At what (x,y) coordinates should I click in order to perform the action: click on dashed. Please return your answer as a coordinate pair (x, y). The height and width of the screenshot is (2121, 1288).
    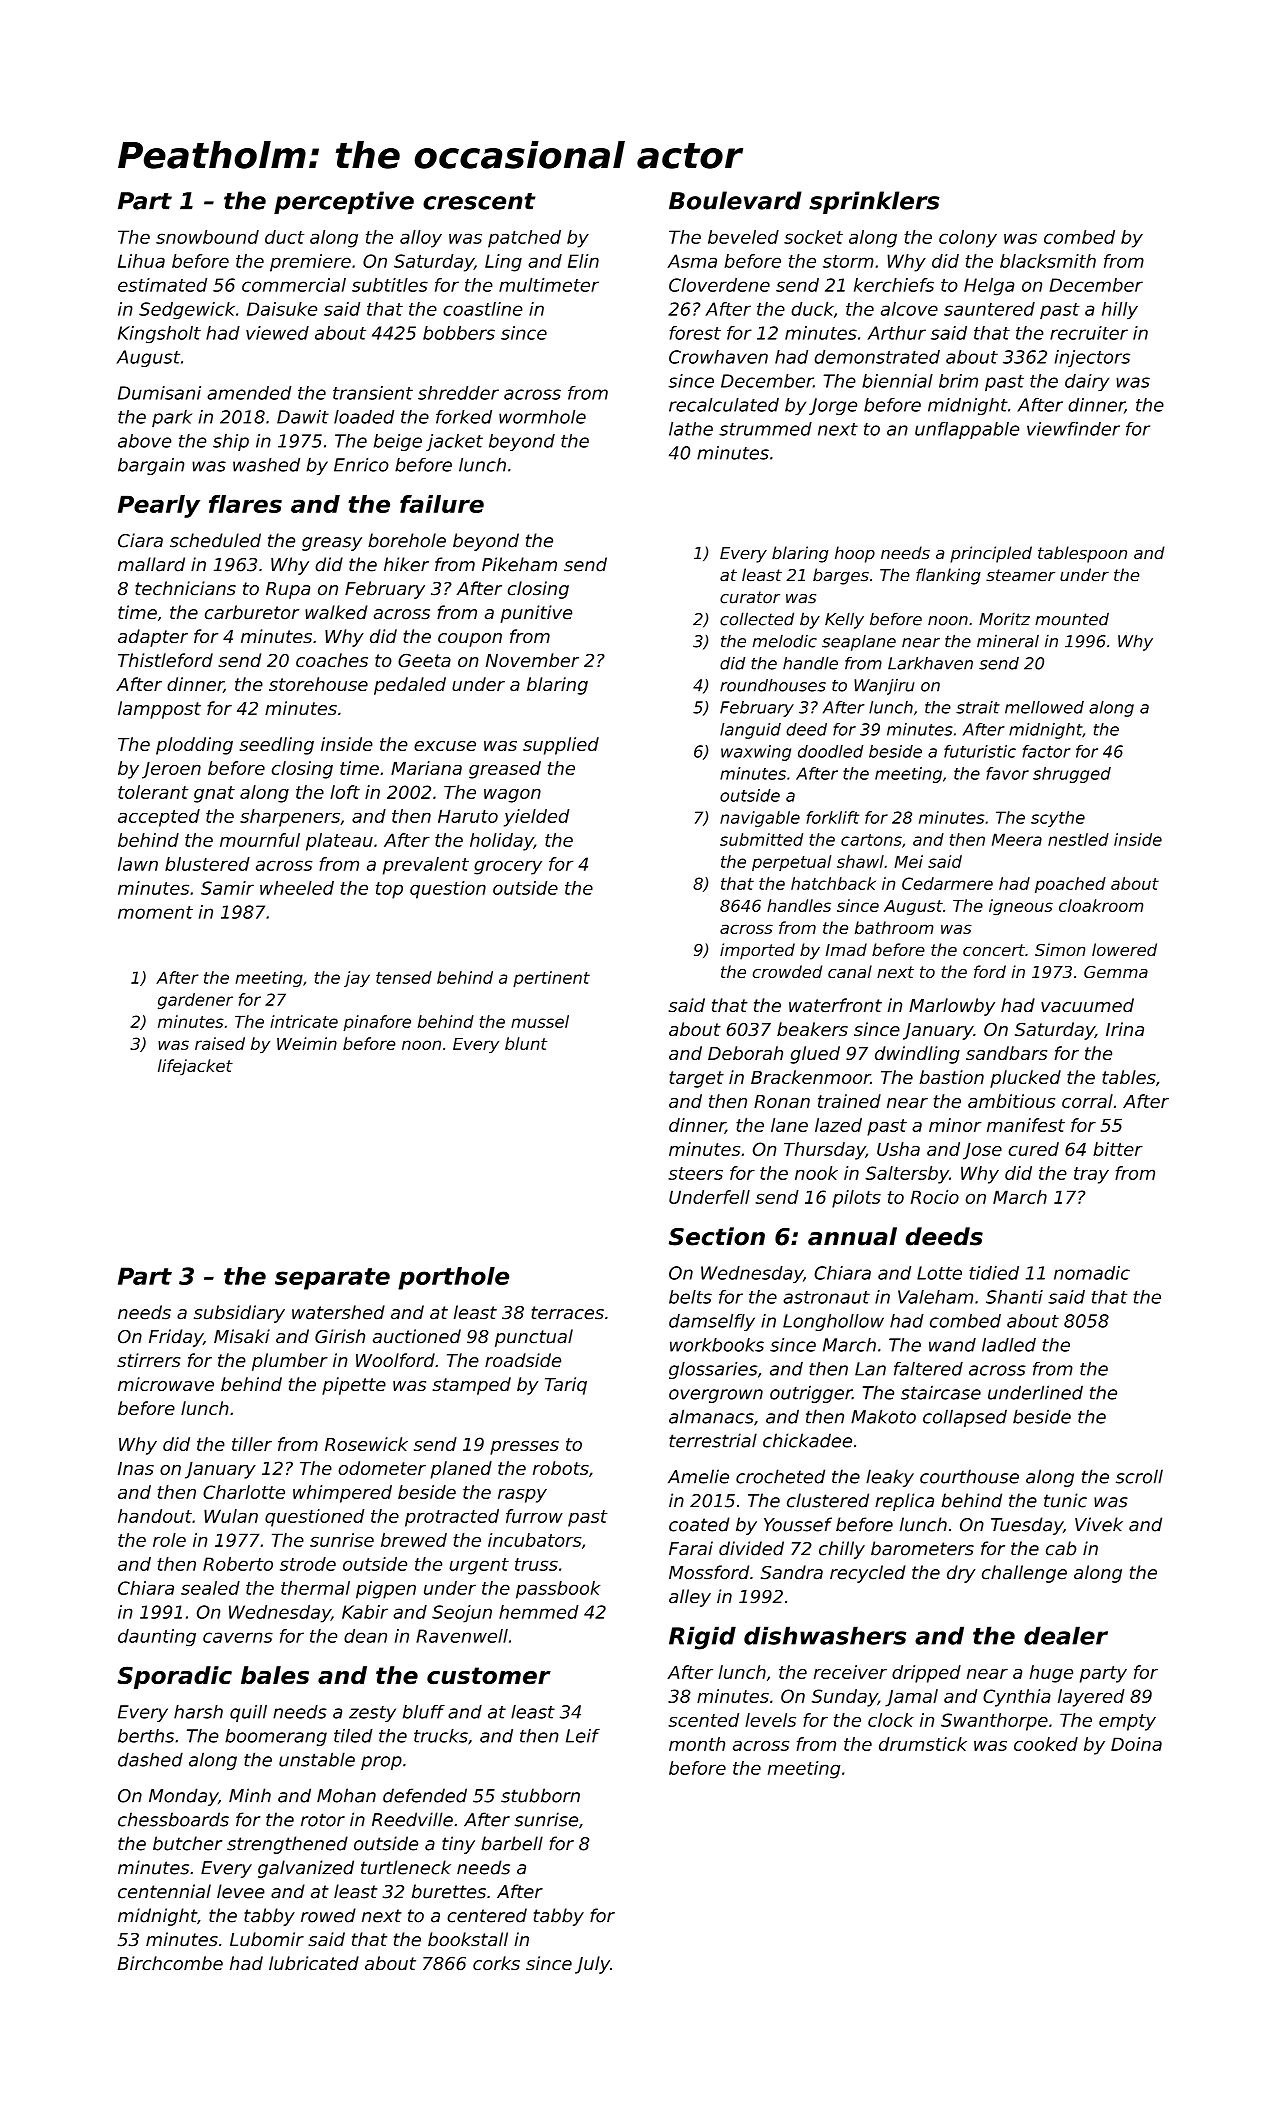
    Looking at the image, I should click on (150, 1759).
